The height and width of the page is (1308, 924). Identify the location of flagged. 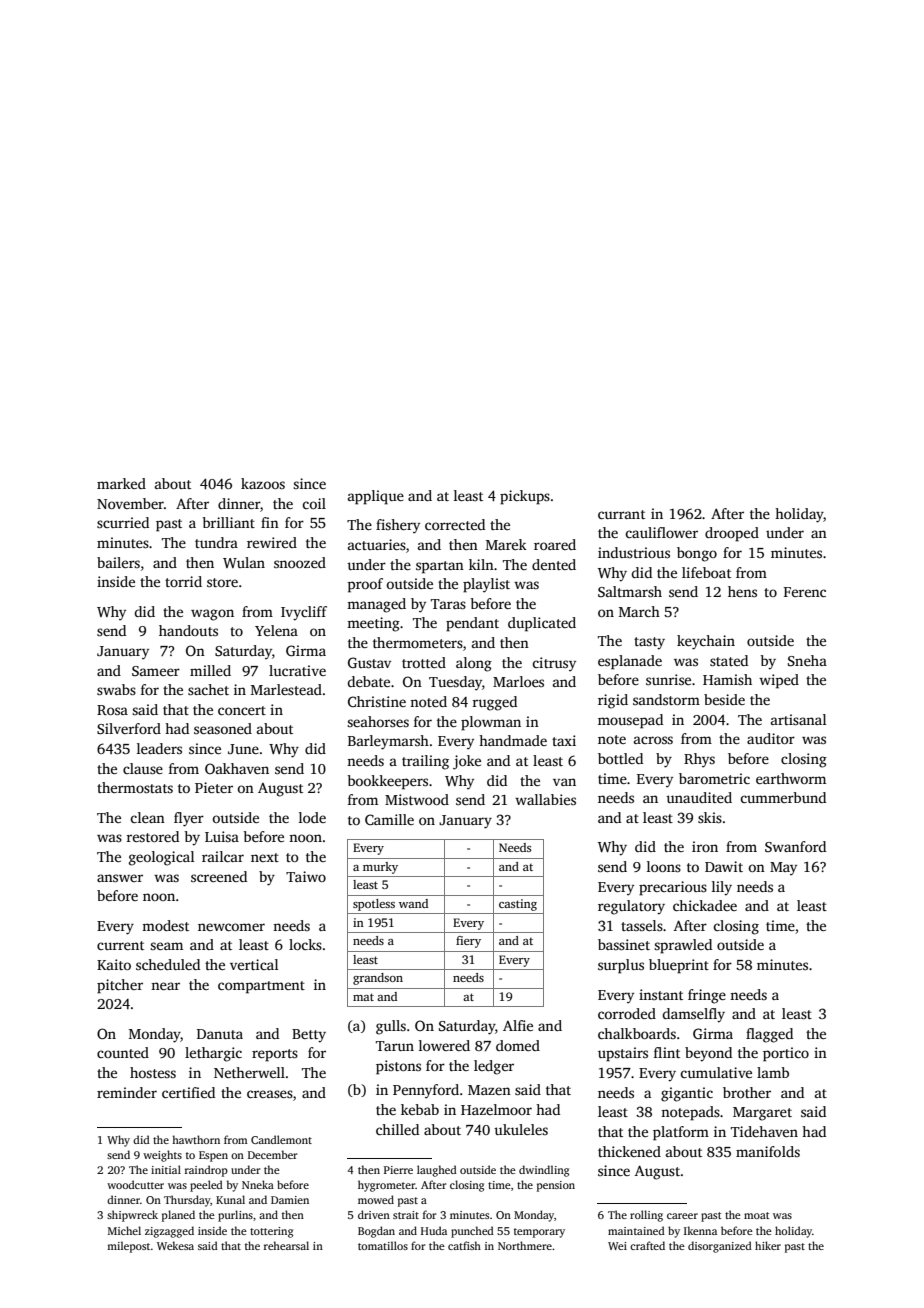
(769, 1035).
